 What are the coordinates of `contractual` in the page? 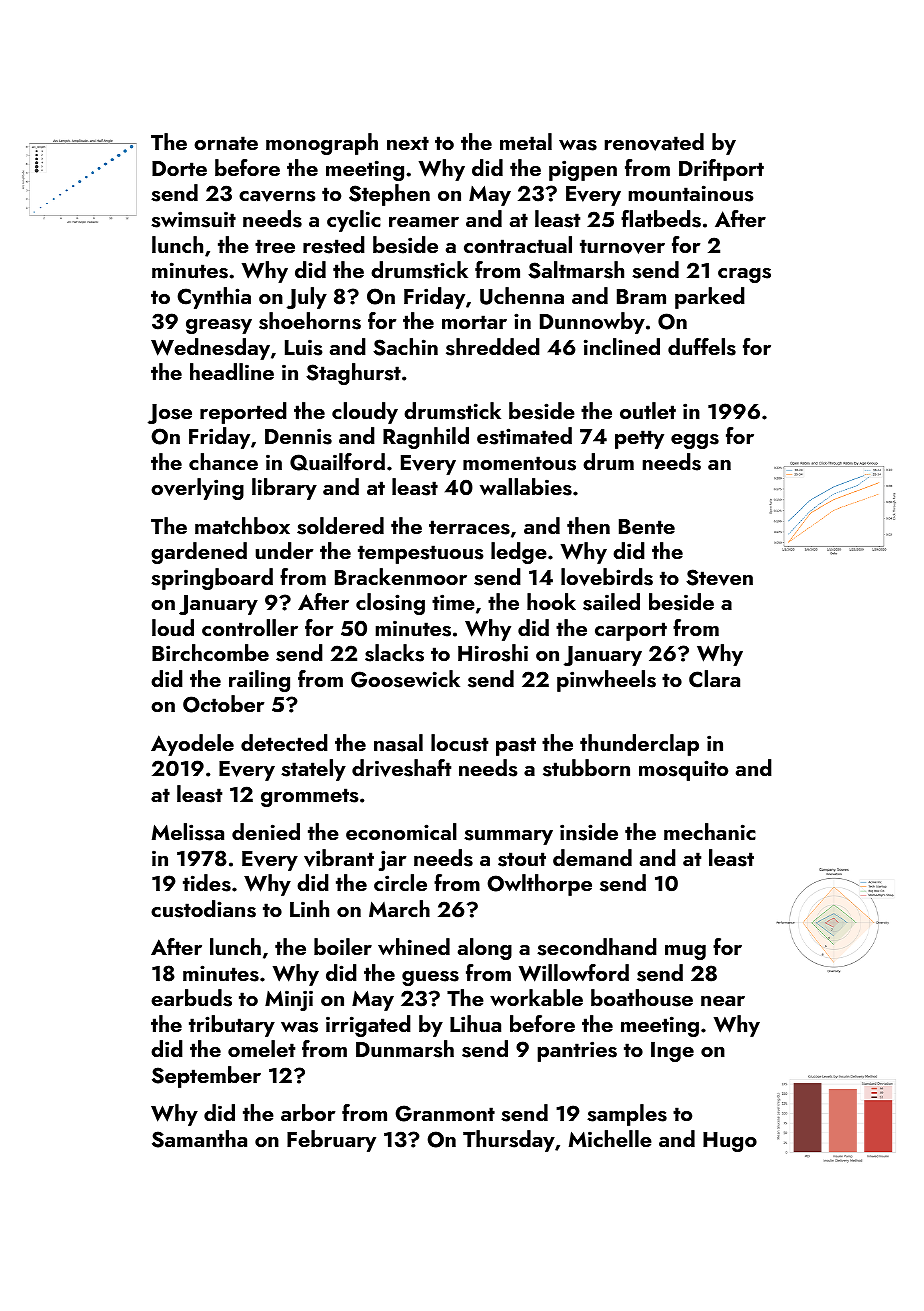 It's located at (518, 244).
